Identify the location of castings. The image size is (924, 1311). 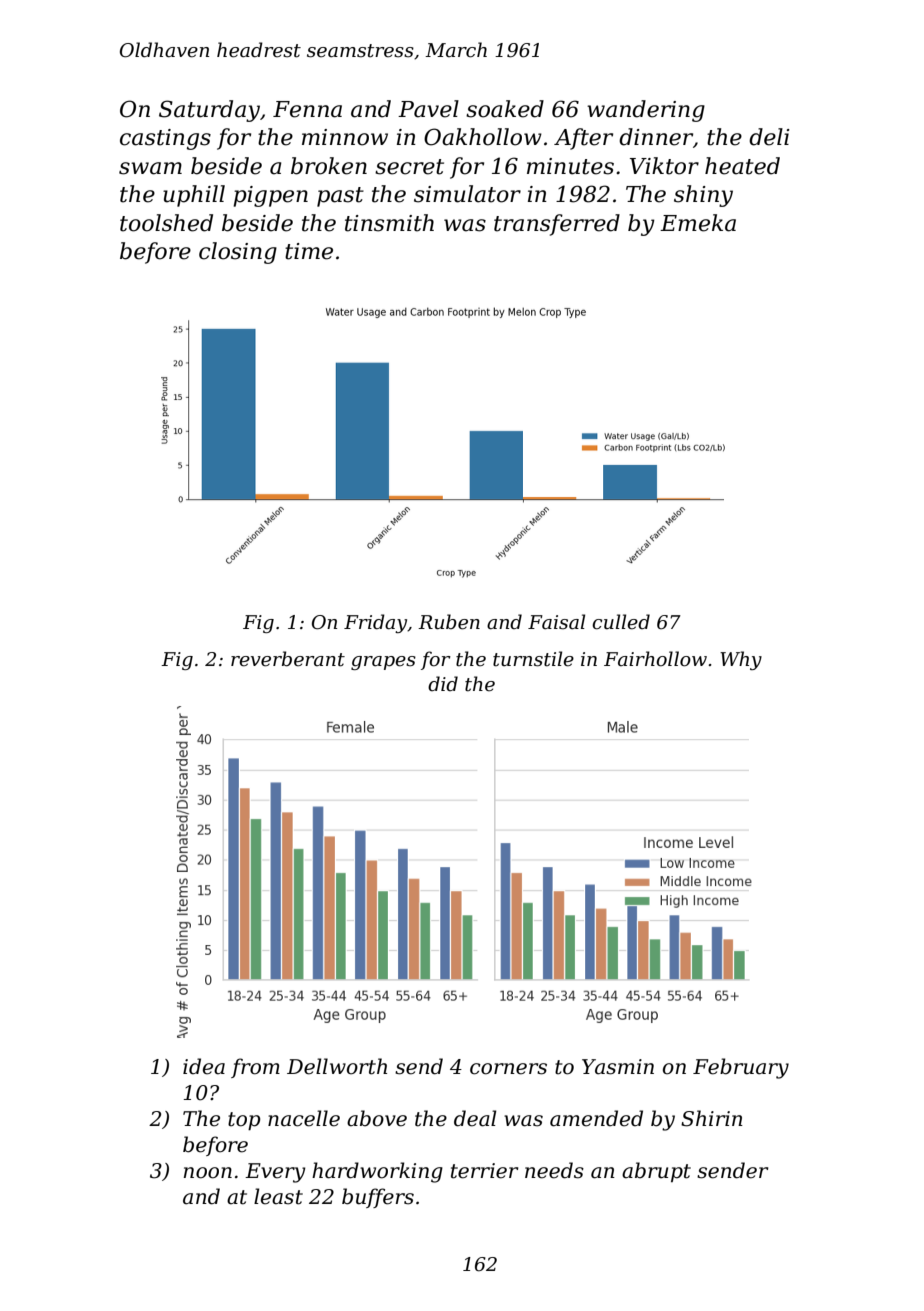
(165, 139).
